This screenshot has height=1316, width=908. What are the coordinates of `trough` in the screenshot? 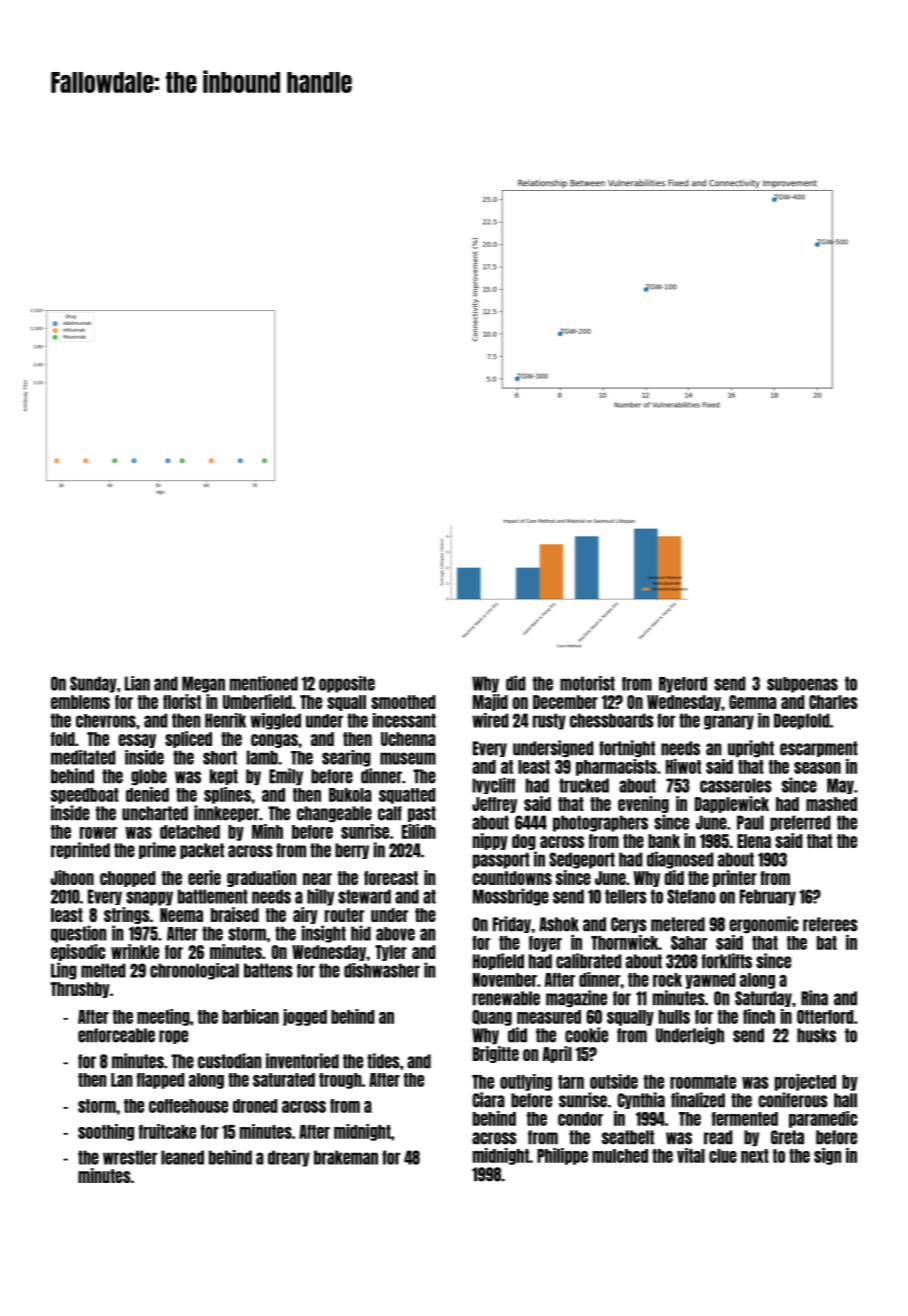 It's located at (340, 1081).
